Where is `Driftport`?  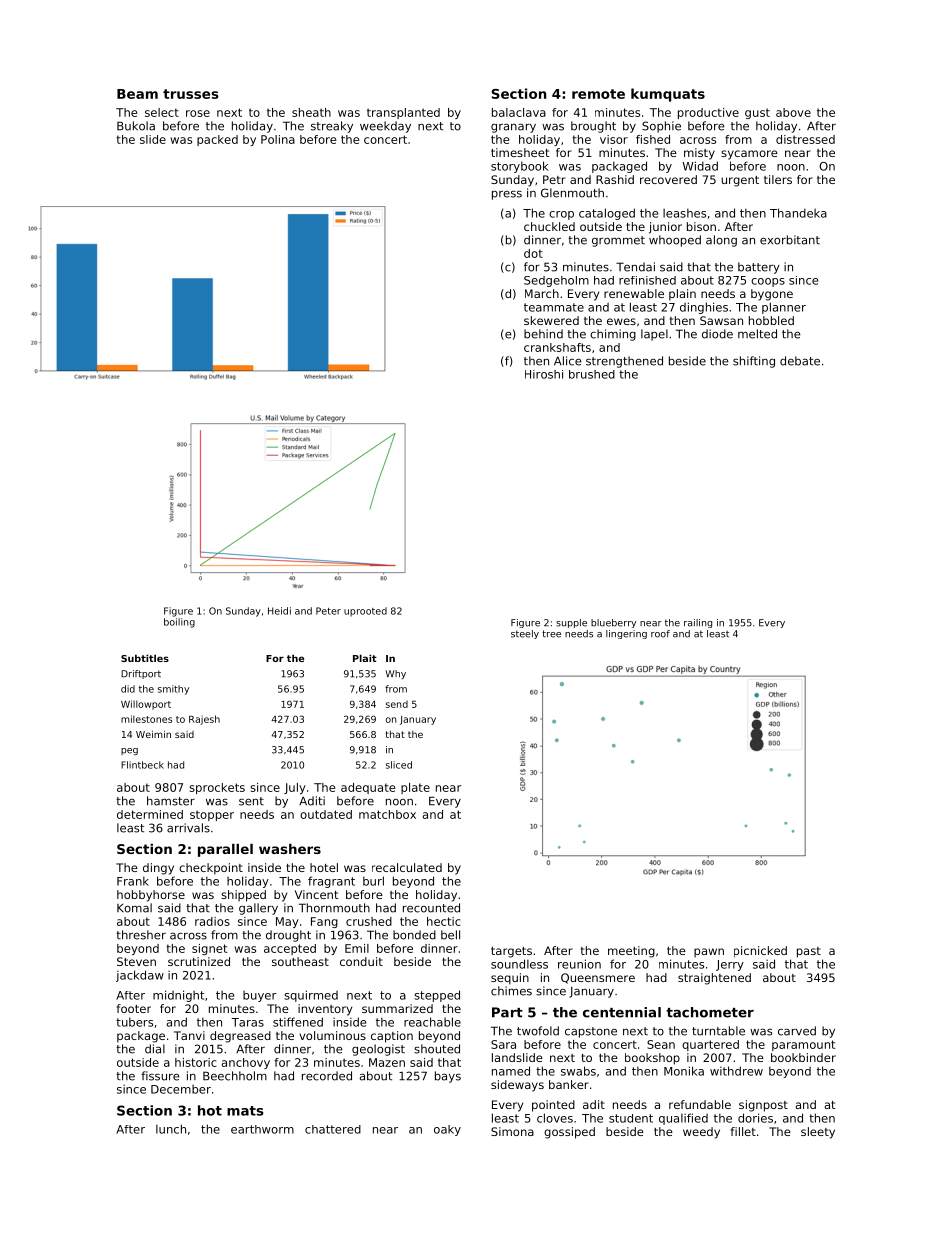
Driftport is located at coordinates (141, 674).
